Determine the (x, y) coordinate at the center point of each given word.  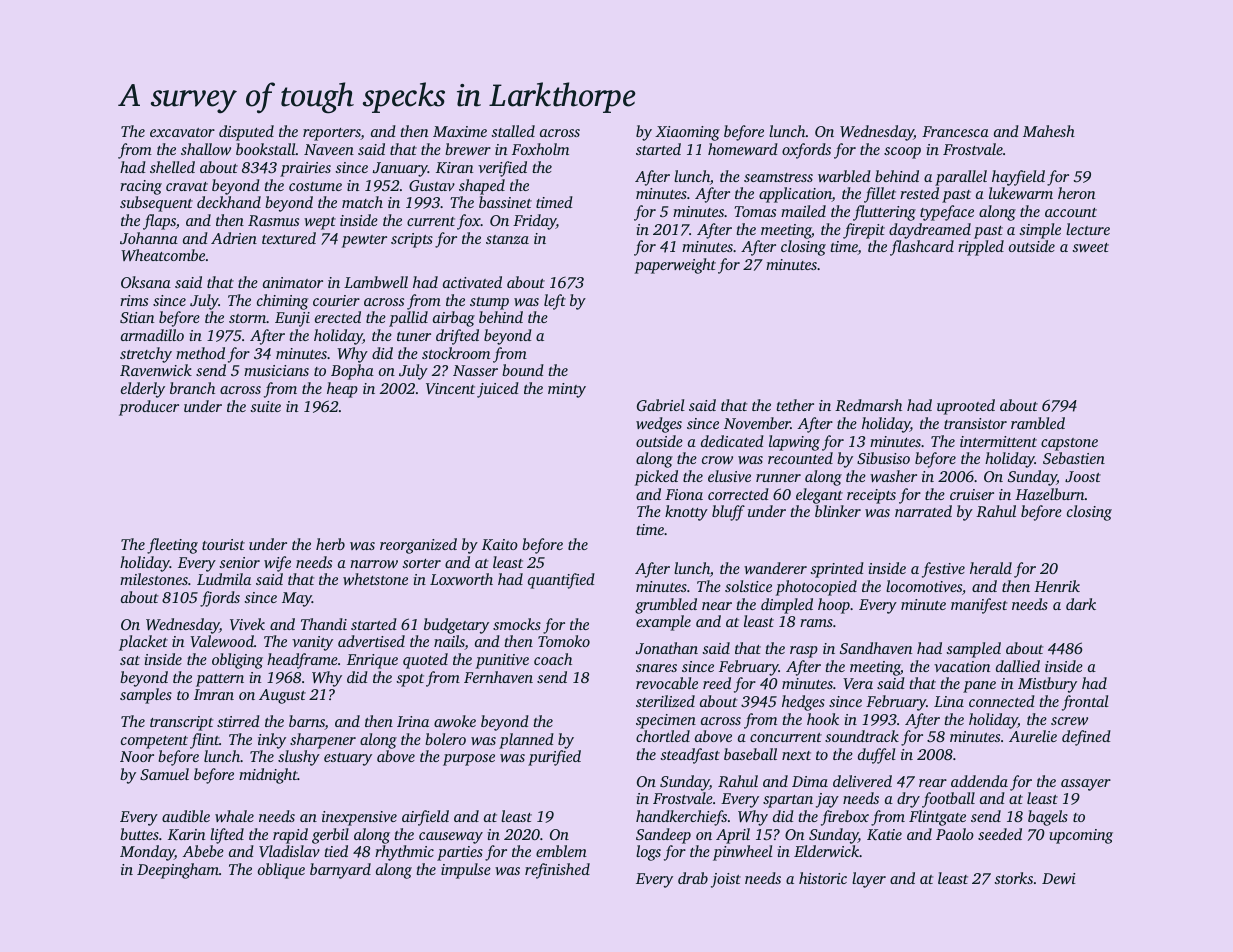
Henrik (1057, 586)
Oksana (146, 282)
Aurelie (1033, 736)
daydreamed (930, 231)
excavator (182, 132)
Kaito (500, 544)
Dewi (1059, 878)
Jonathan (667, 648)
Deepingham (178, 871)
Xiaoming (687, 133)
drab (693, 878)
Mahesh (1049, 131)
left (555, 302)
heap (342, 390)
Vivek (247, 624)
